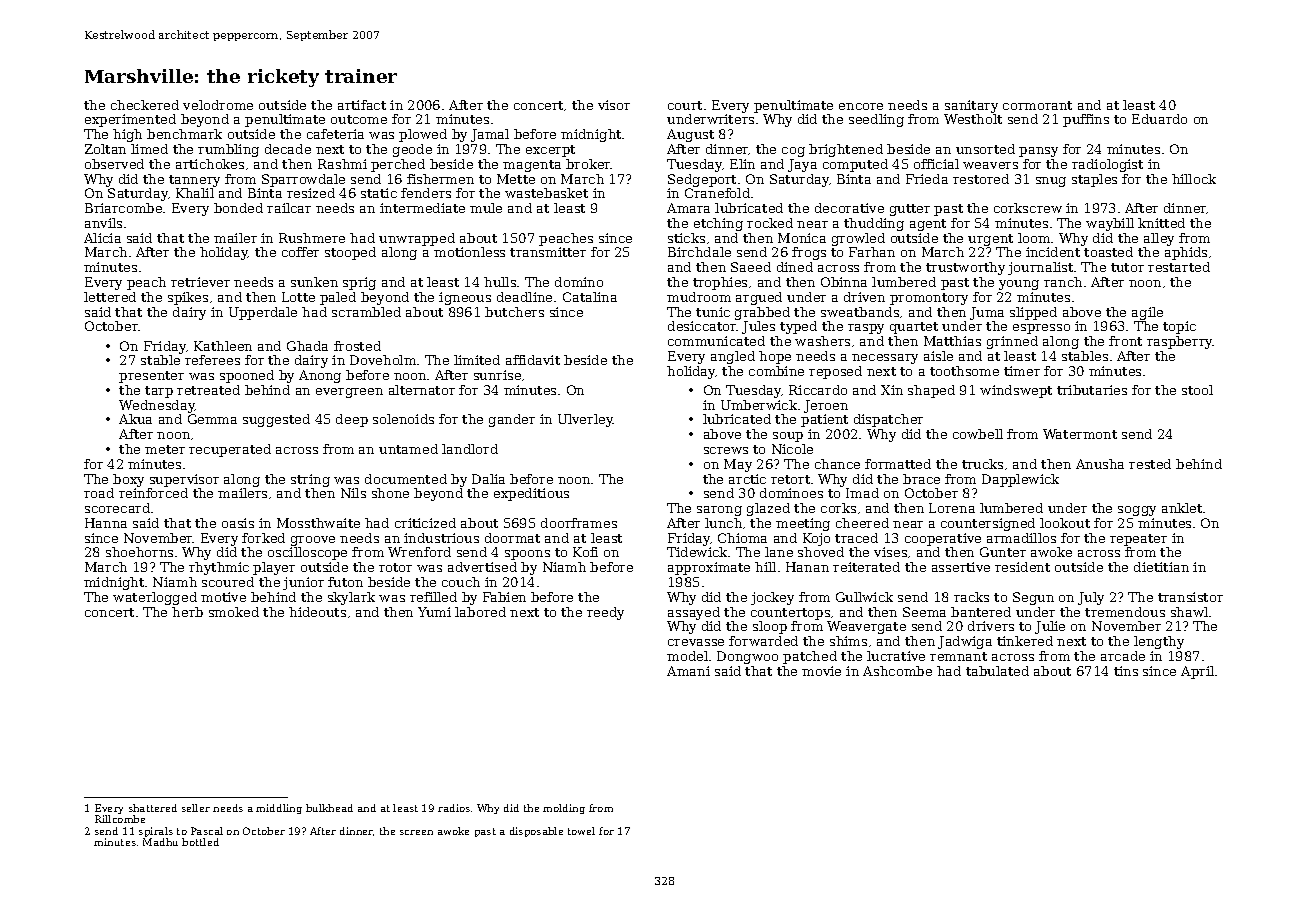 The width and height of the screenshot is (1308, 924). I want to click on Rillcombe, so click(120, 819).
